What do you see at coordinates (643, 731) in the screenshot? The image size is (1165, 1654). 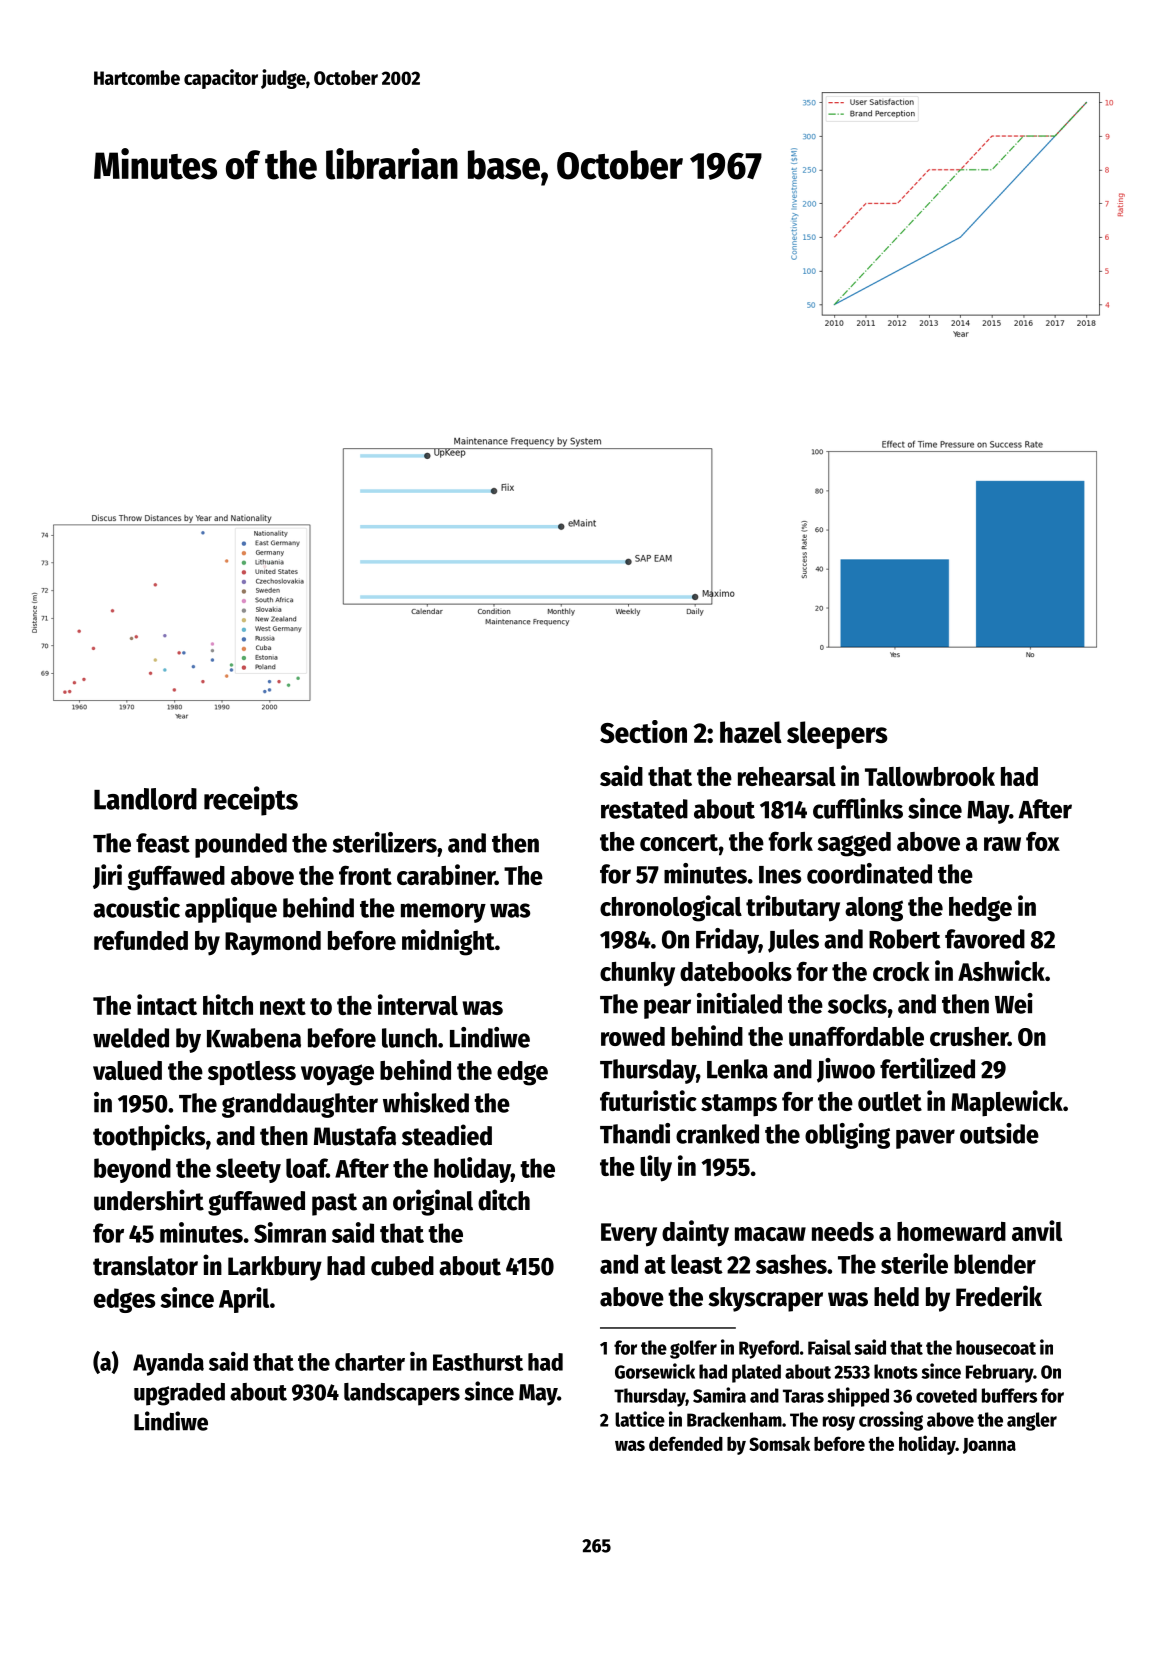 I see `Section` at bounding box center [643, 731].
